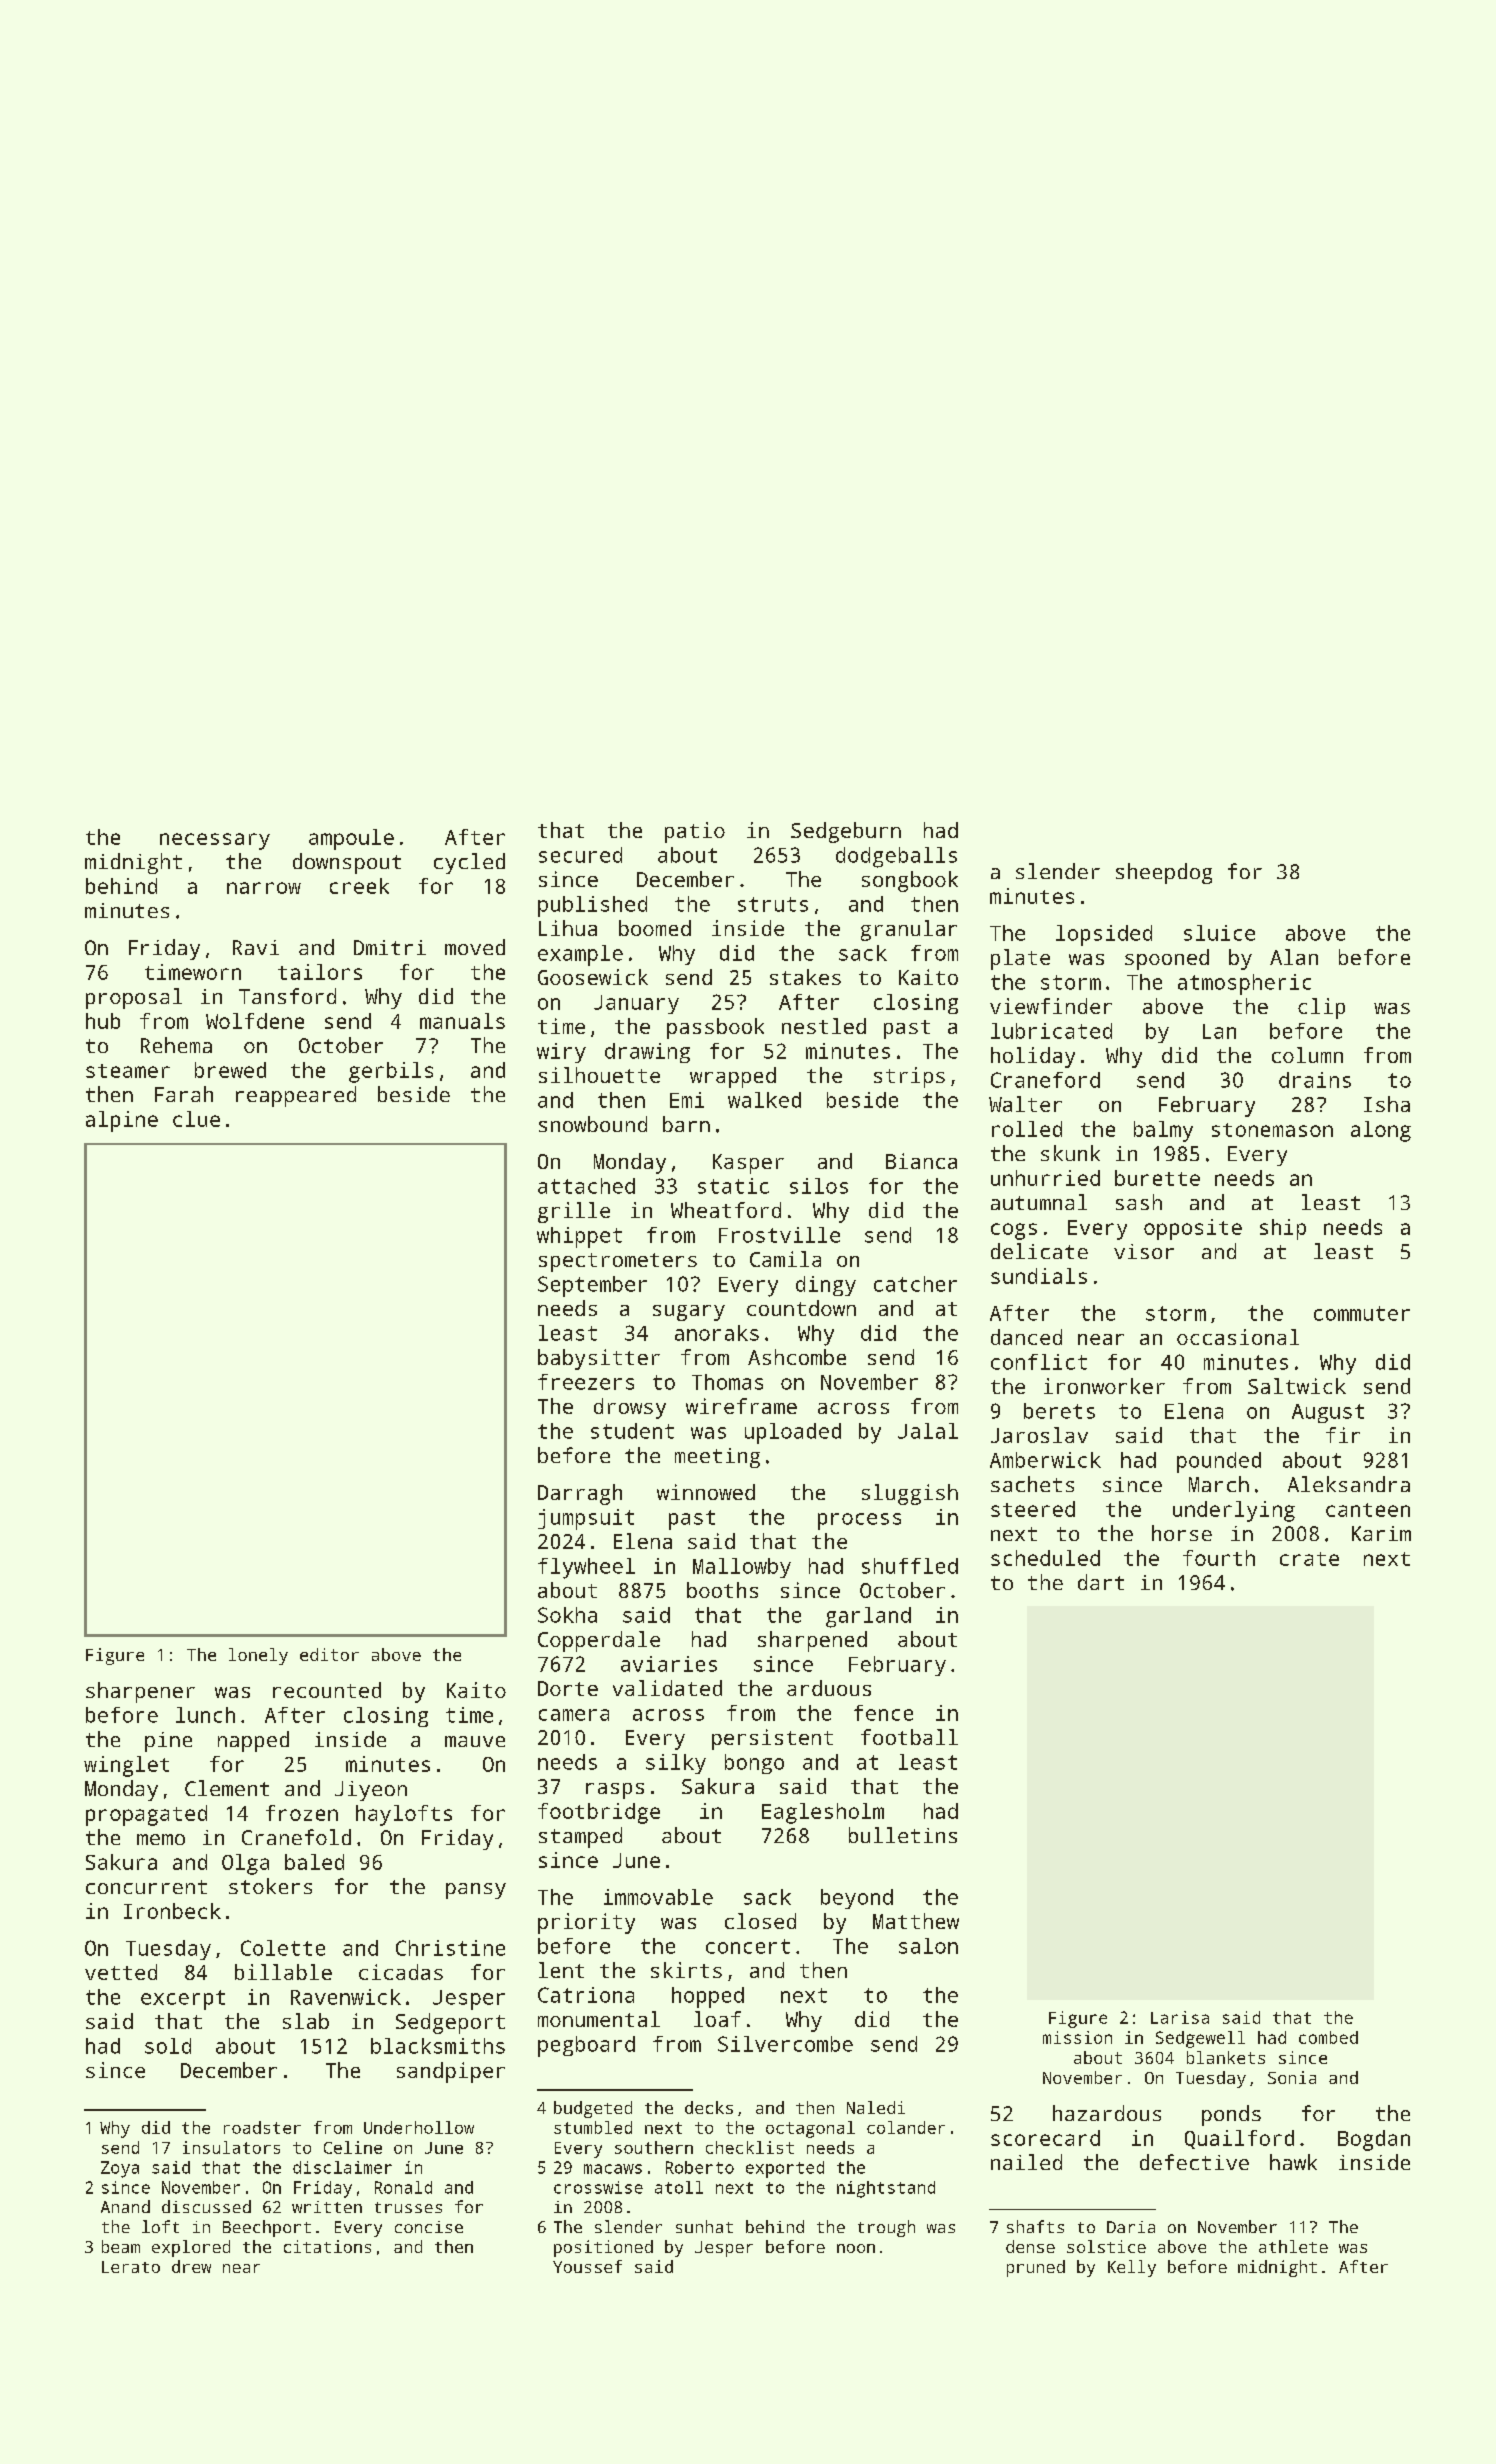  I want to click on column, so click(1307, 1055).
